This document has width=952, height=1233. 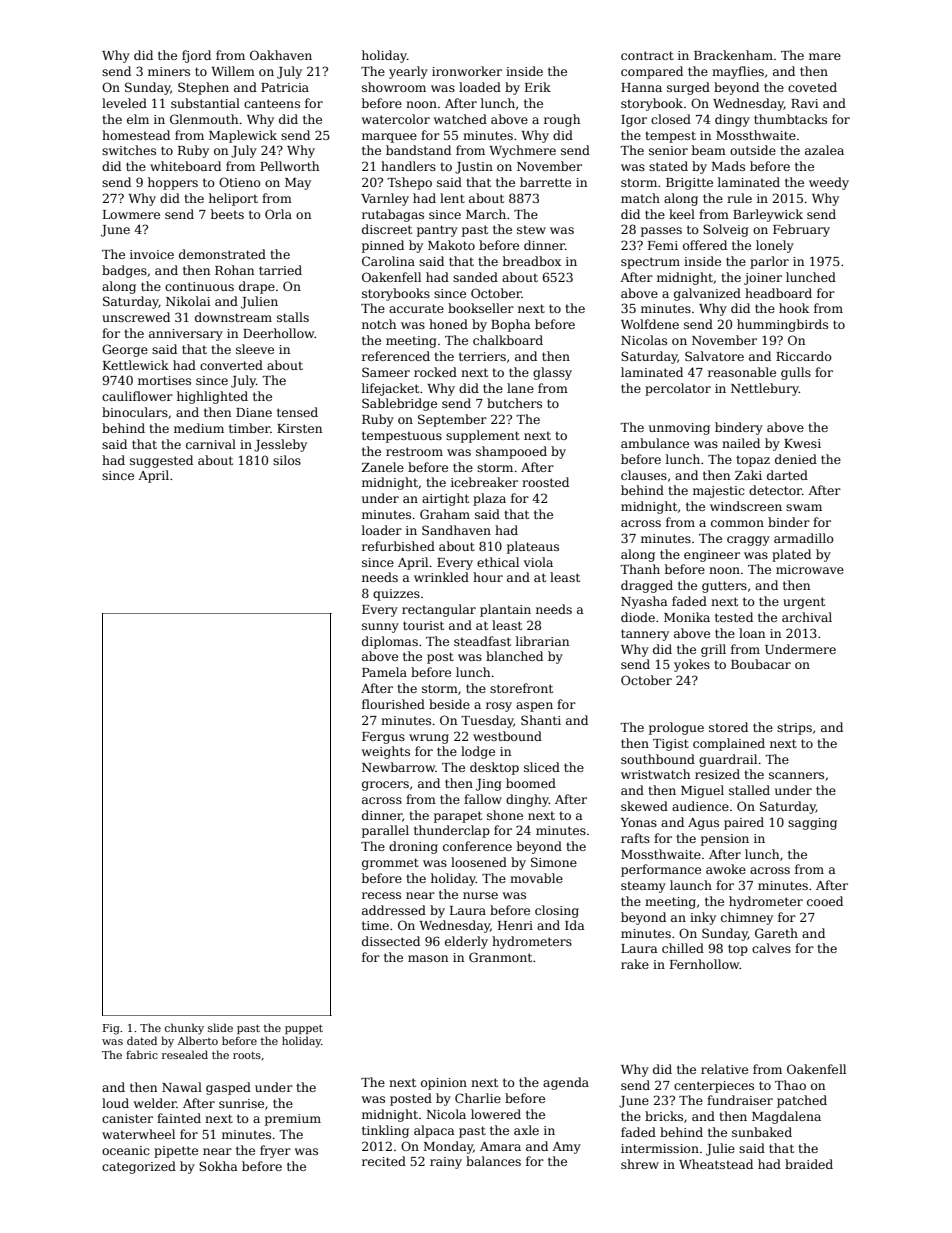 I want to click on agenda, so click(x=566, y=1083).
